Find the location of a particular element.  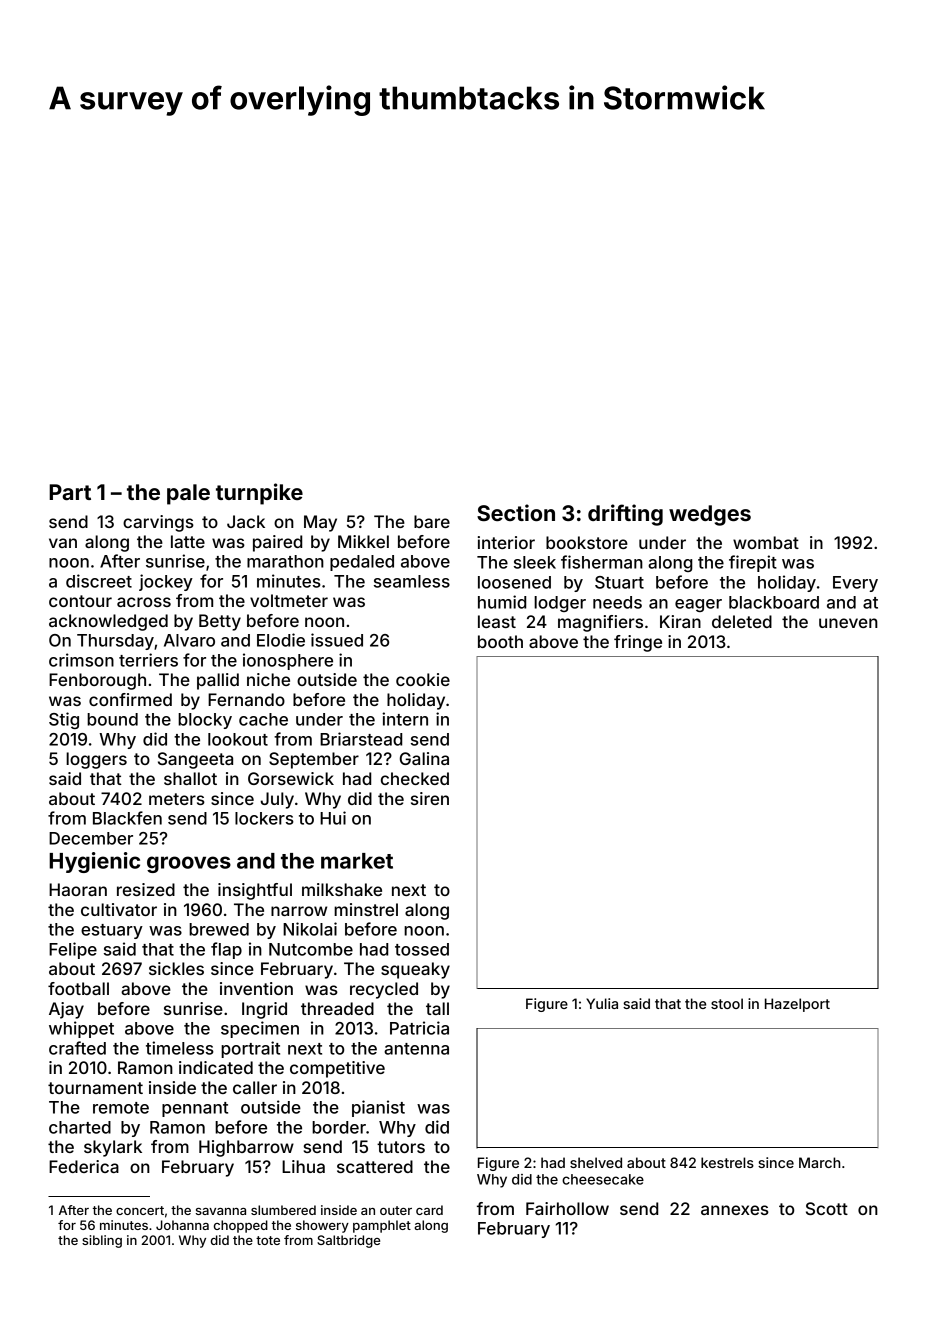

concert is located at coordinates (140, 1210).
